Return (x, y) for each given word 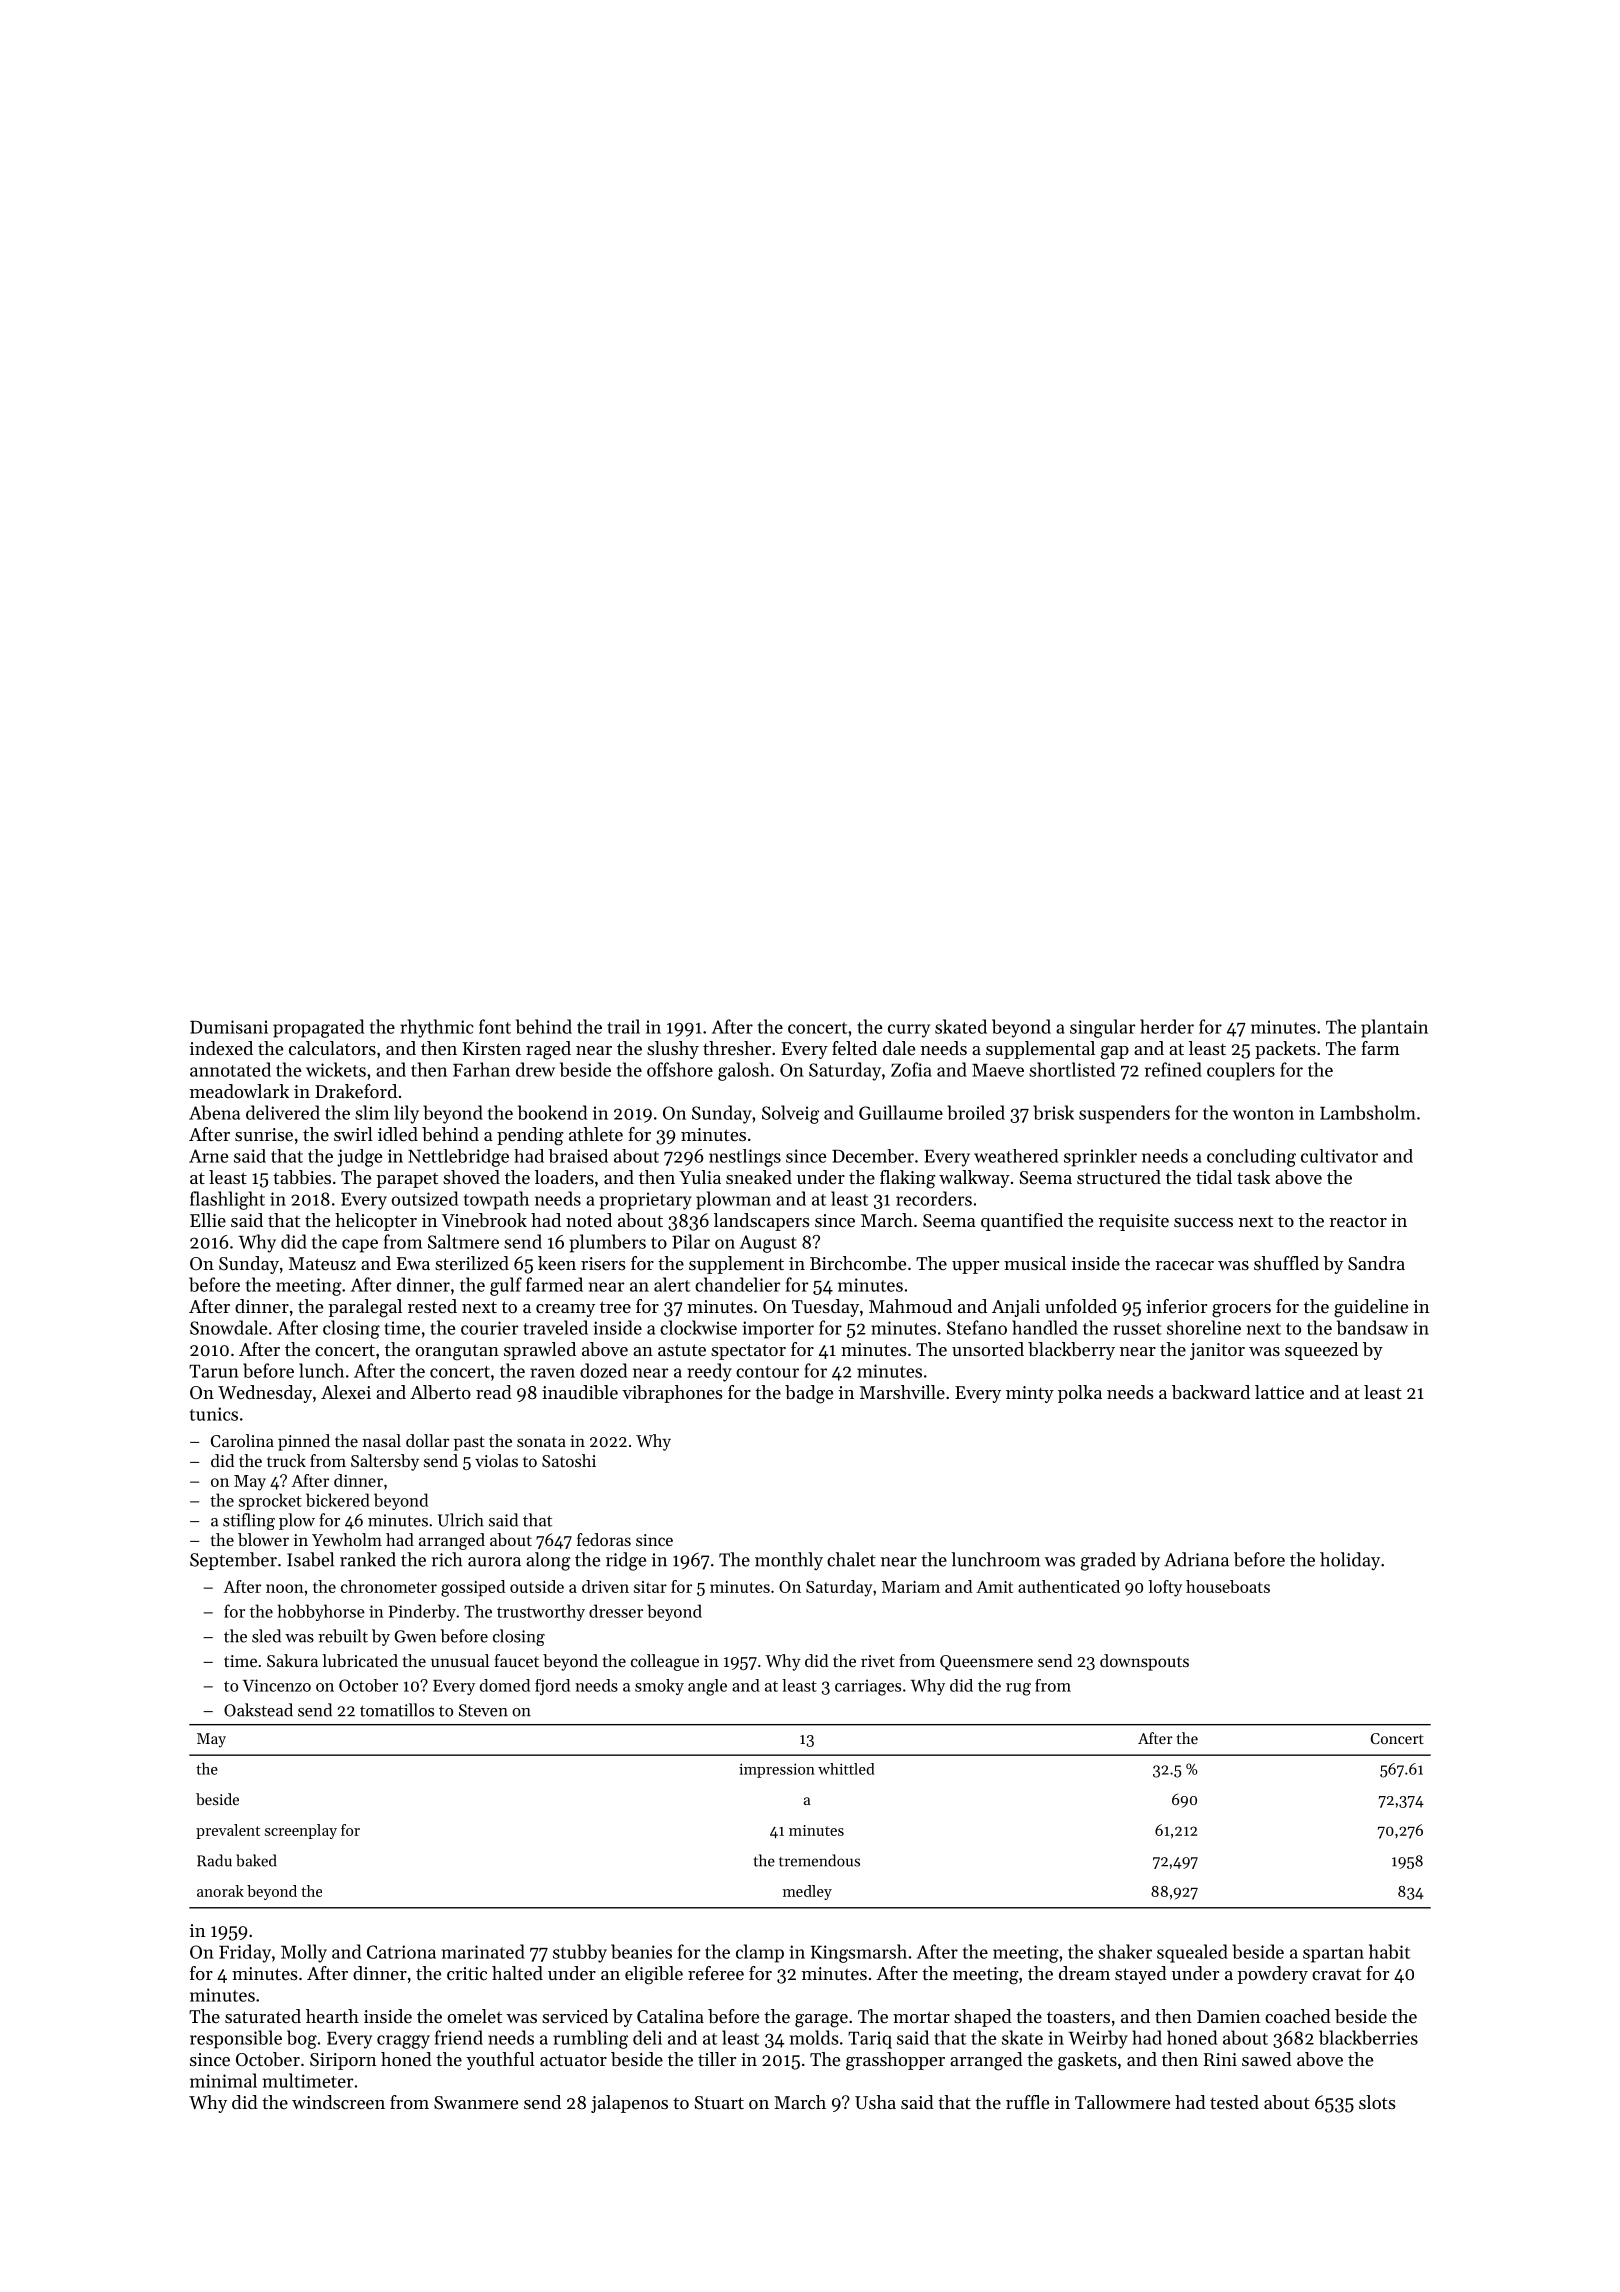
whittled (846, 1769)
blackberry (1071, 1351)
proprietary (645, 1201)
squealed (1192, 1953)
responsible (236, 2039)
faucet (516, 1660)
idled (398, 1134)
